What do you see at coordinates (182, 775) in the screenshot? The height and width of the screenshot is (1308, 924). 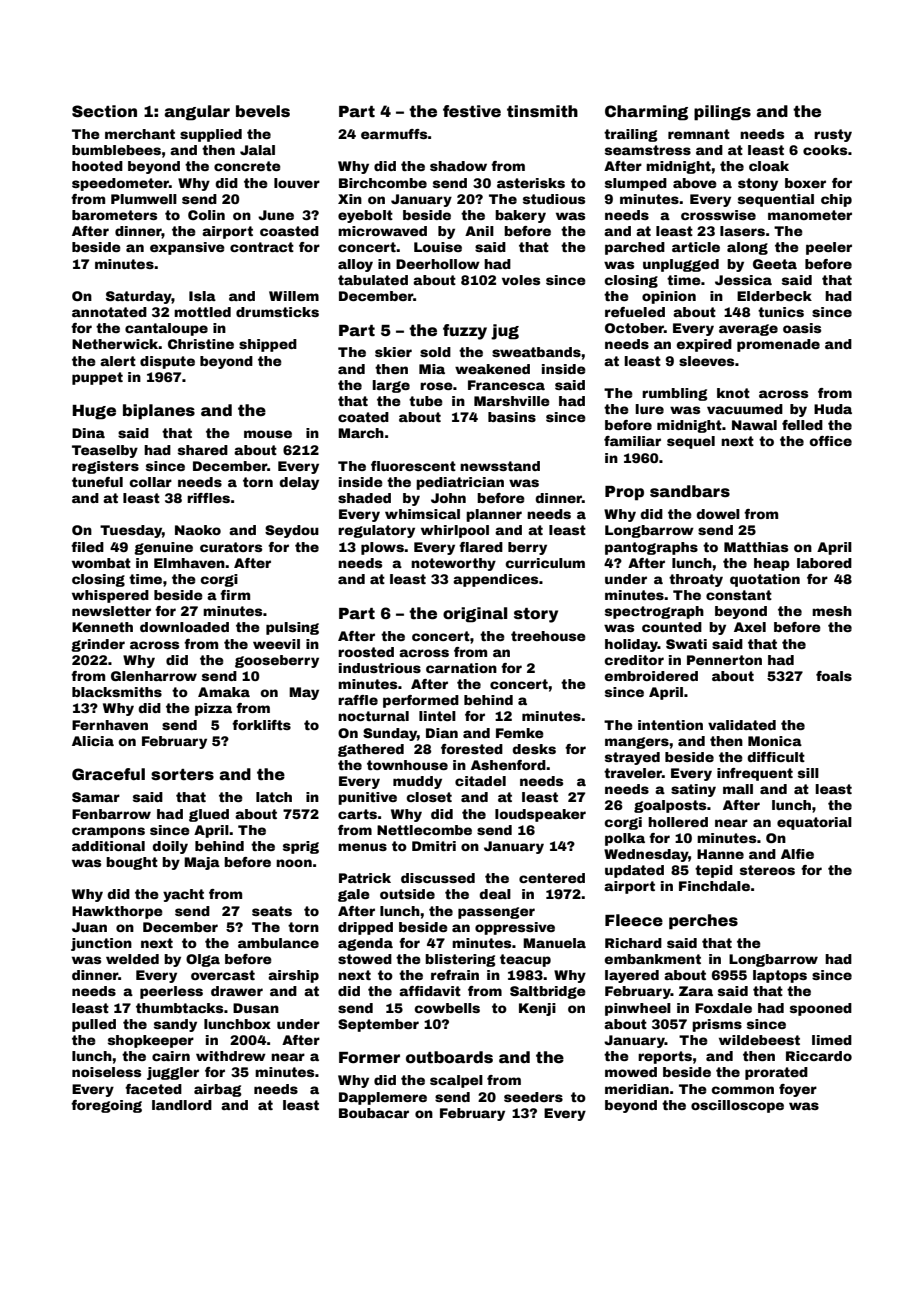 I see `sorters` at bounding box center [182, 775].
